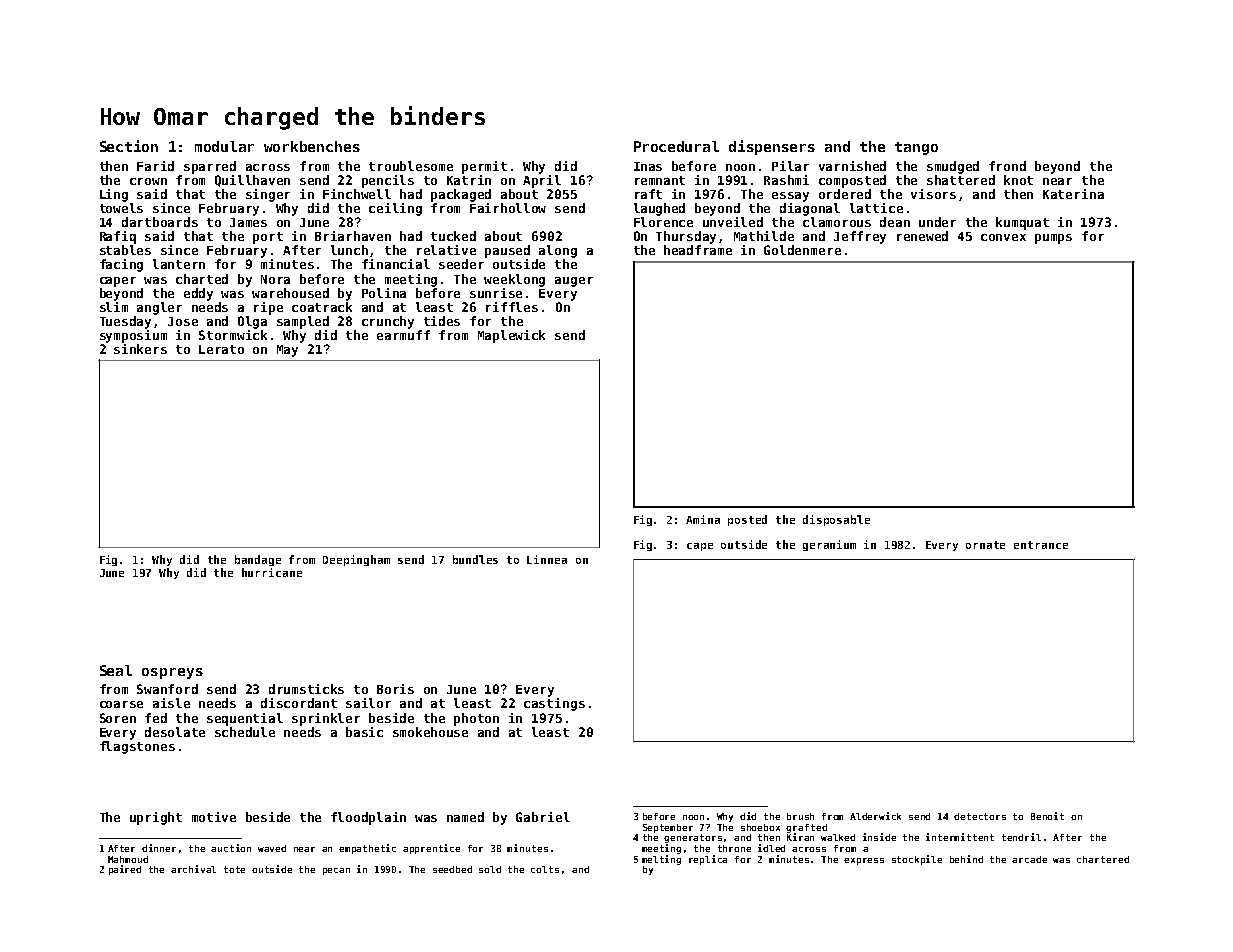  I want to click on Procedural, so click(676, 146).
